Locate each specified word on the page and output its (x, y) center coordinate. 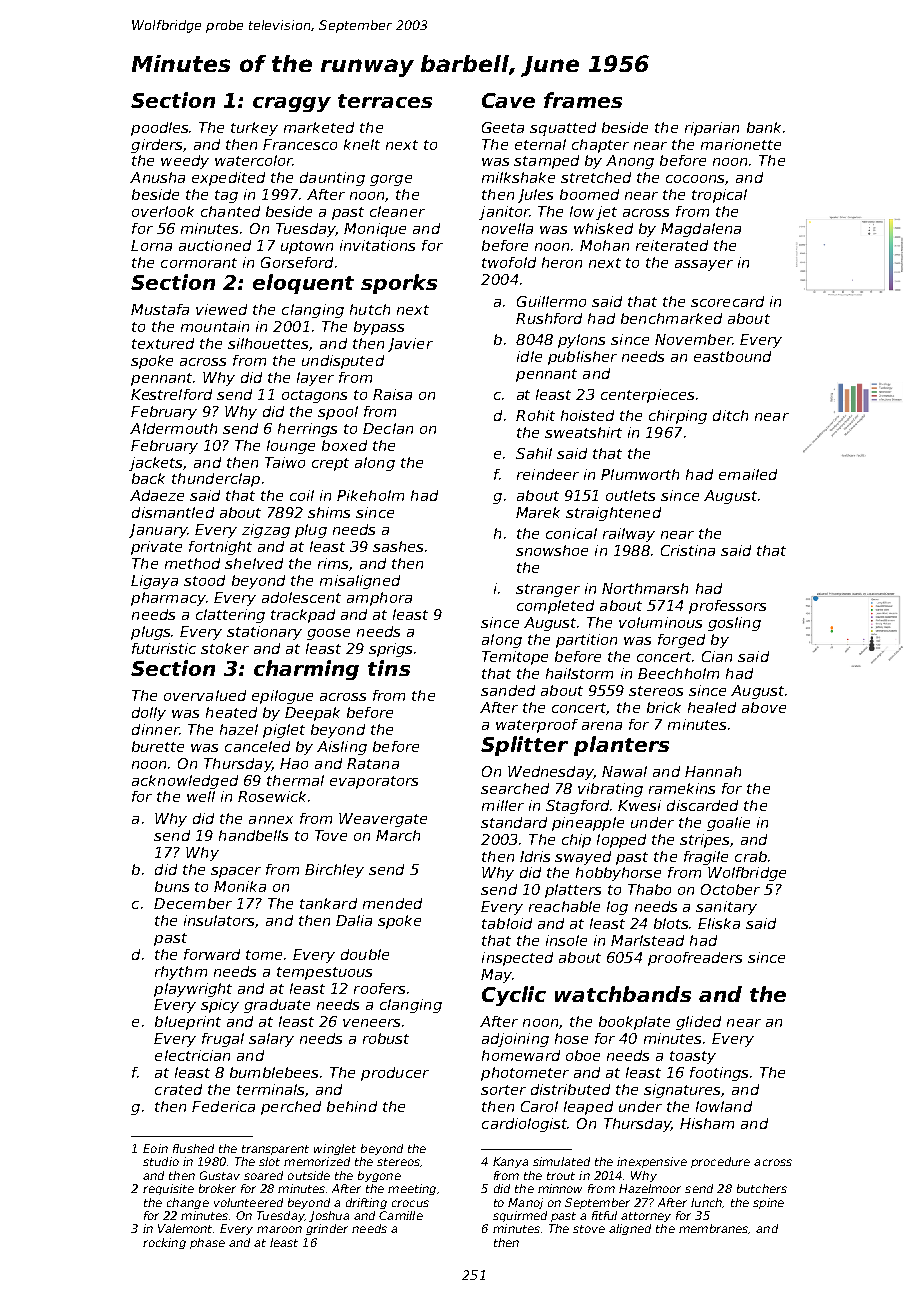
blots (672, 923)
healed (712, 707)
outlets (630, 495)
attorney (646, 1217)
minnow (560, 1188)
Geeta (503, 127)
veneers (371, 1023)
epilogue (282, 697)
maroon (279, 1229)
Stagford (577, 807)
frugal (223, 1040)
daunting (332, 179)
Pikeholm (370, 495)
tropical (719, 196)
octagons (314, 396)
